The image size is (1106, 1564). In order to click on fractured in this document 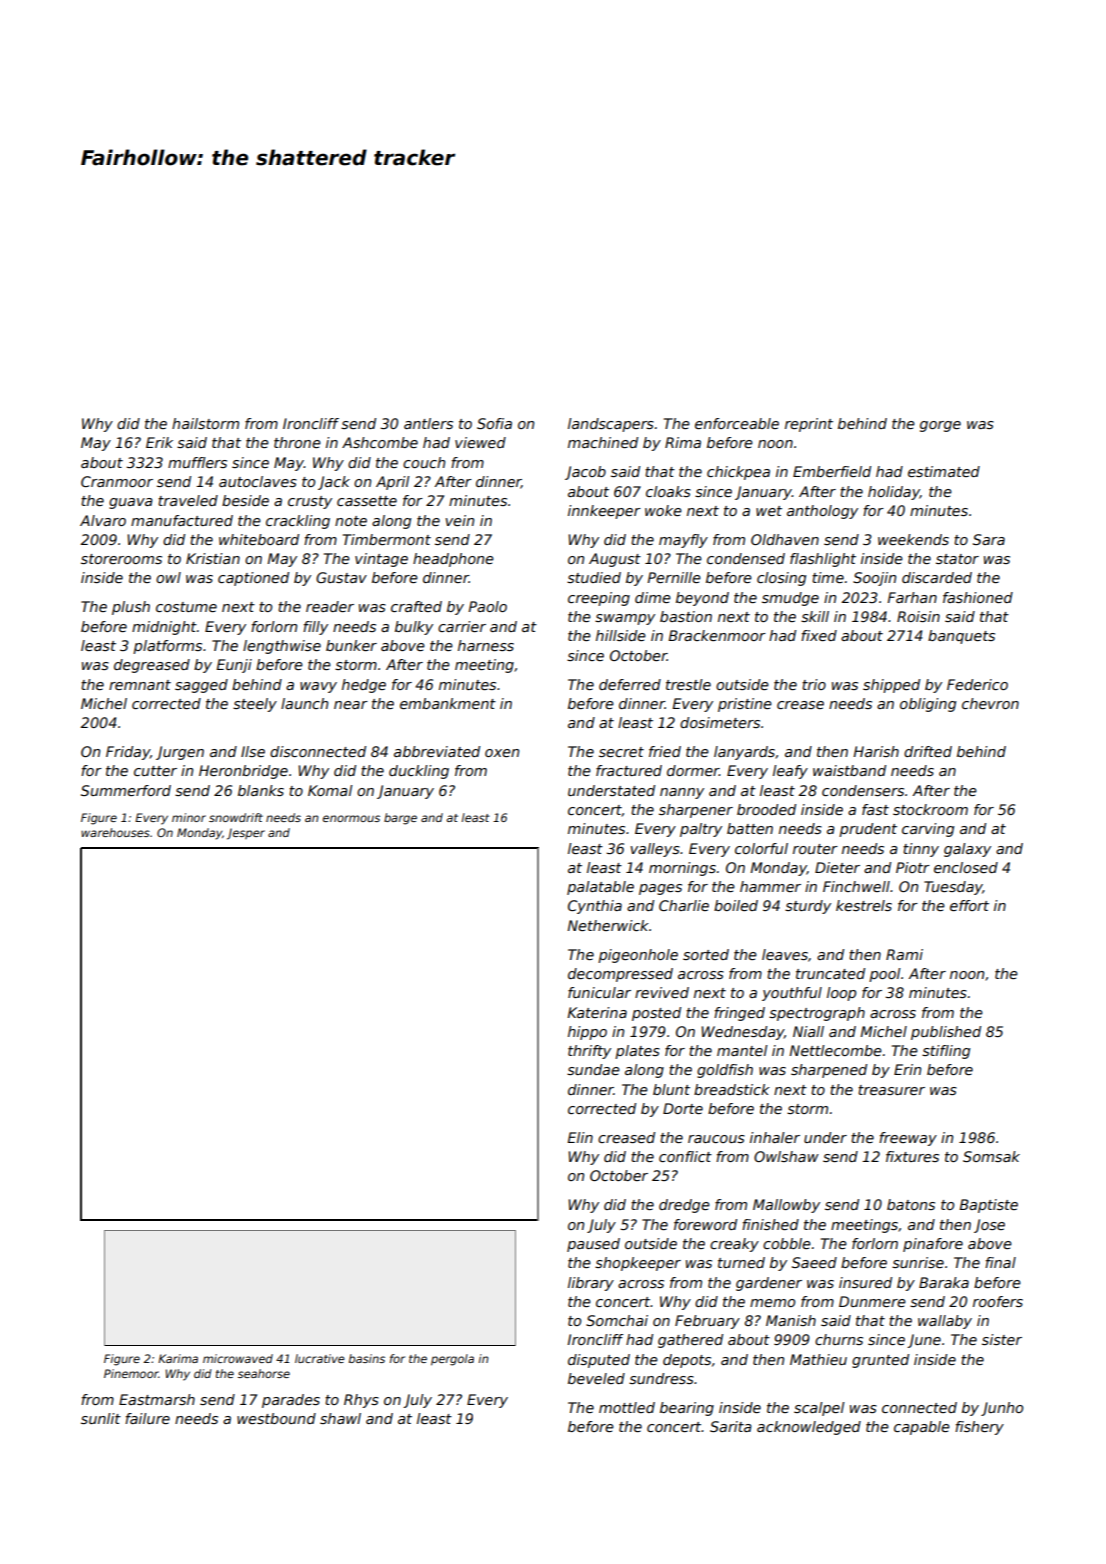, I will do `click(629, 770)`.
